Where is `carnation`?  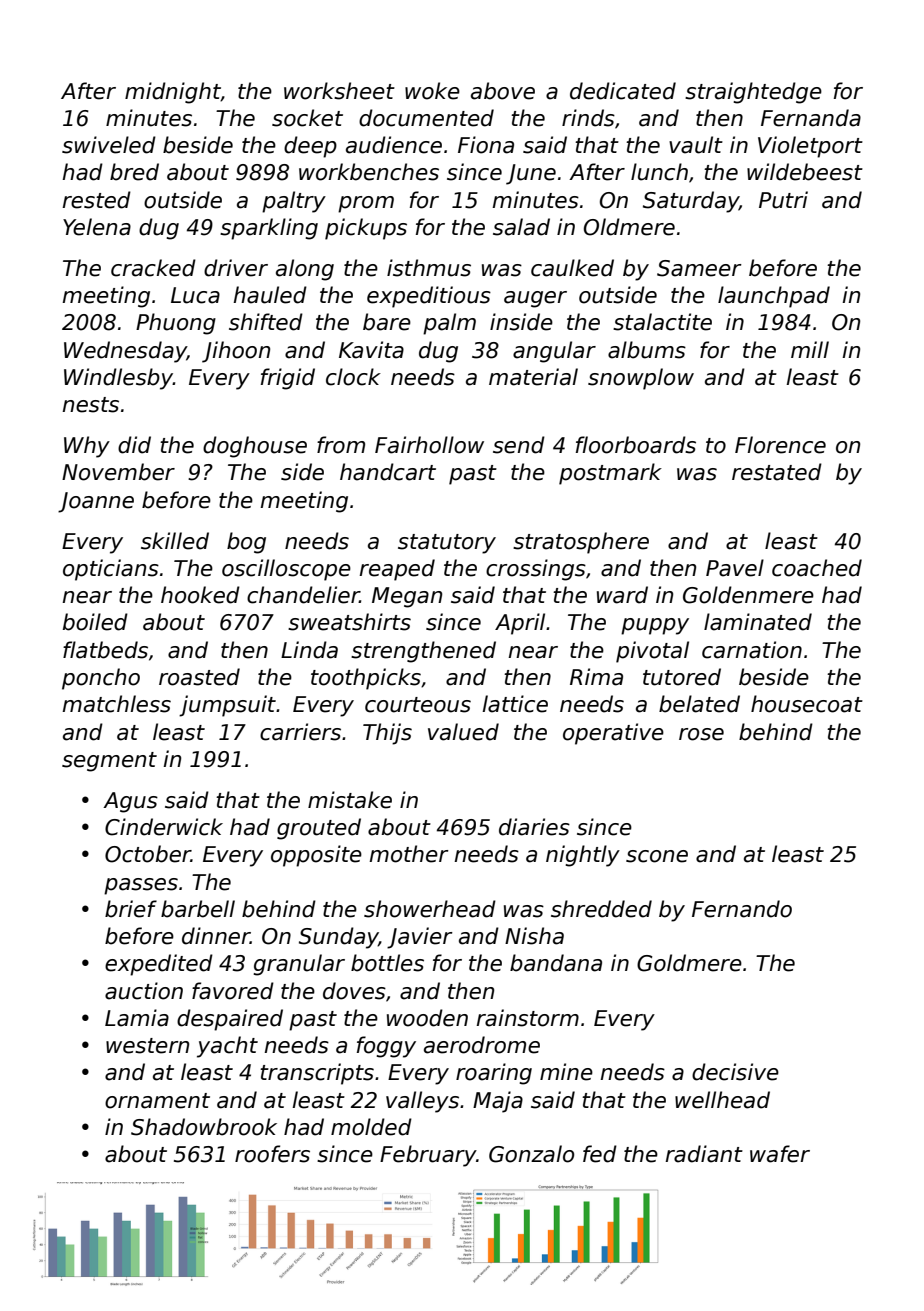 carnation is located at coordinates (752, 650).
